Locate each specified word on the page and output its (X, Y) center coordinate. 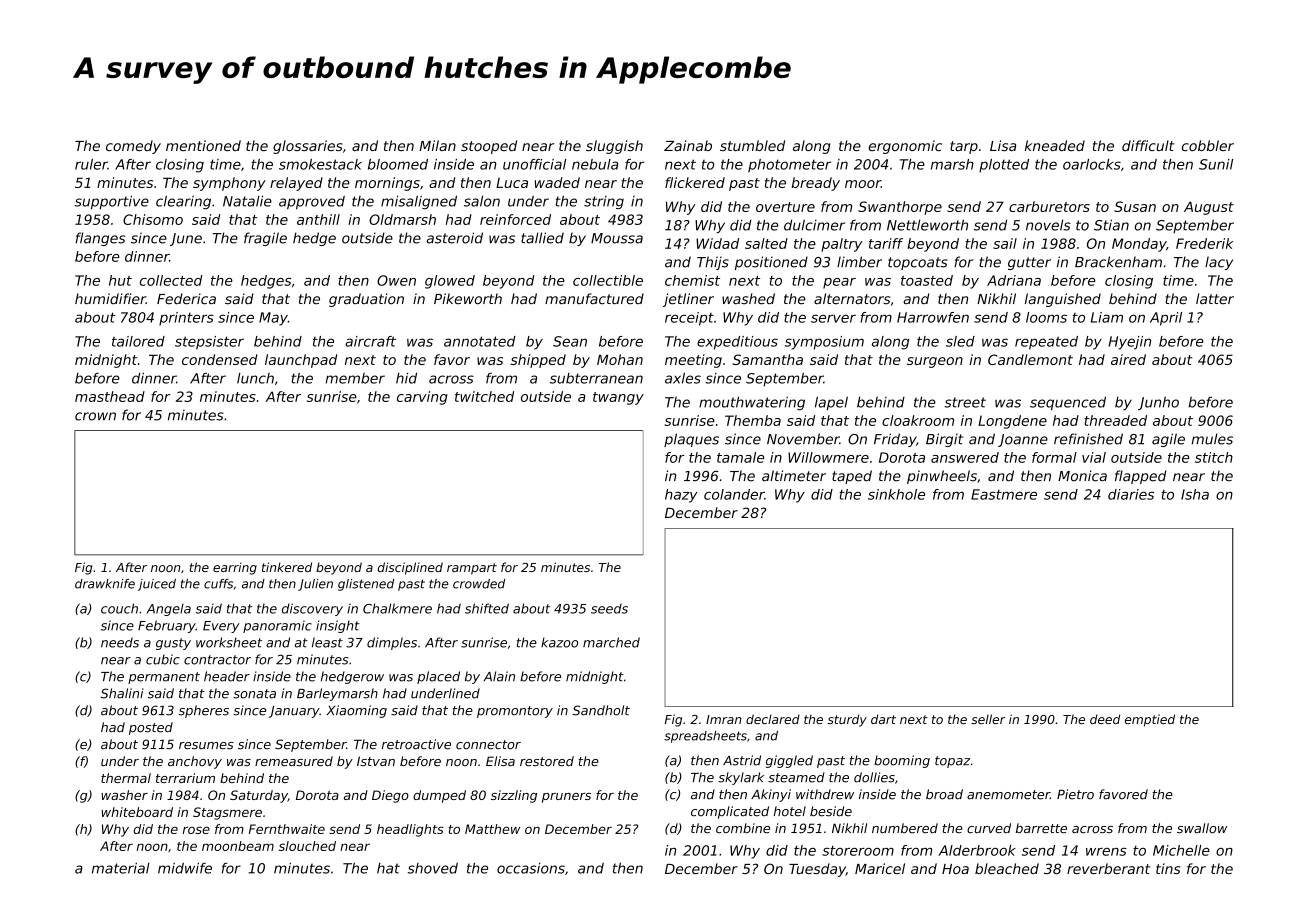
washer (124, 795)
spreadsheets (705, 737)
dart (883, 719)
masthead (110, 396)
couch (119, 608)
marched (611, 642)
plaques (691, 440)
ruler (91, 164)
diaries (1131, 494)
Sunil (1216, 164)
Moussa (617, 238)
